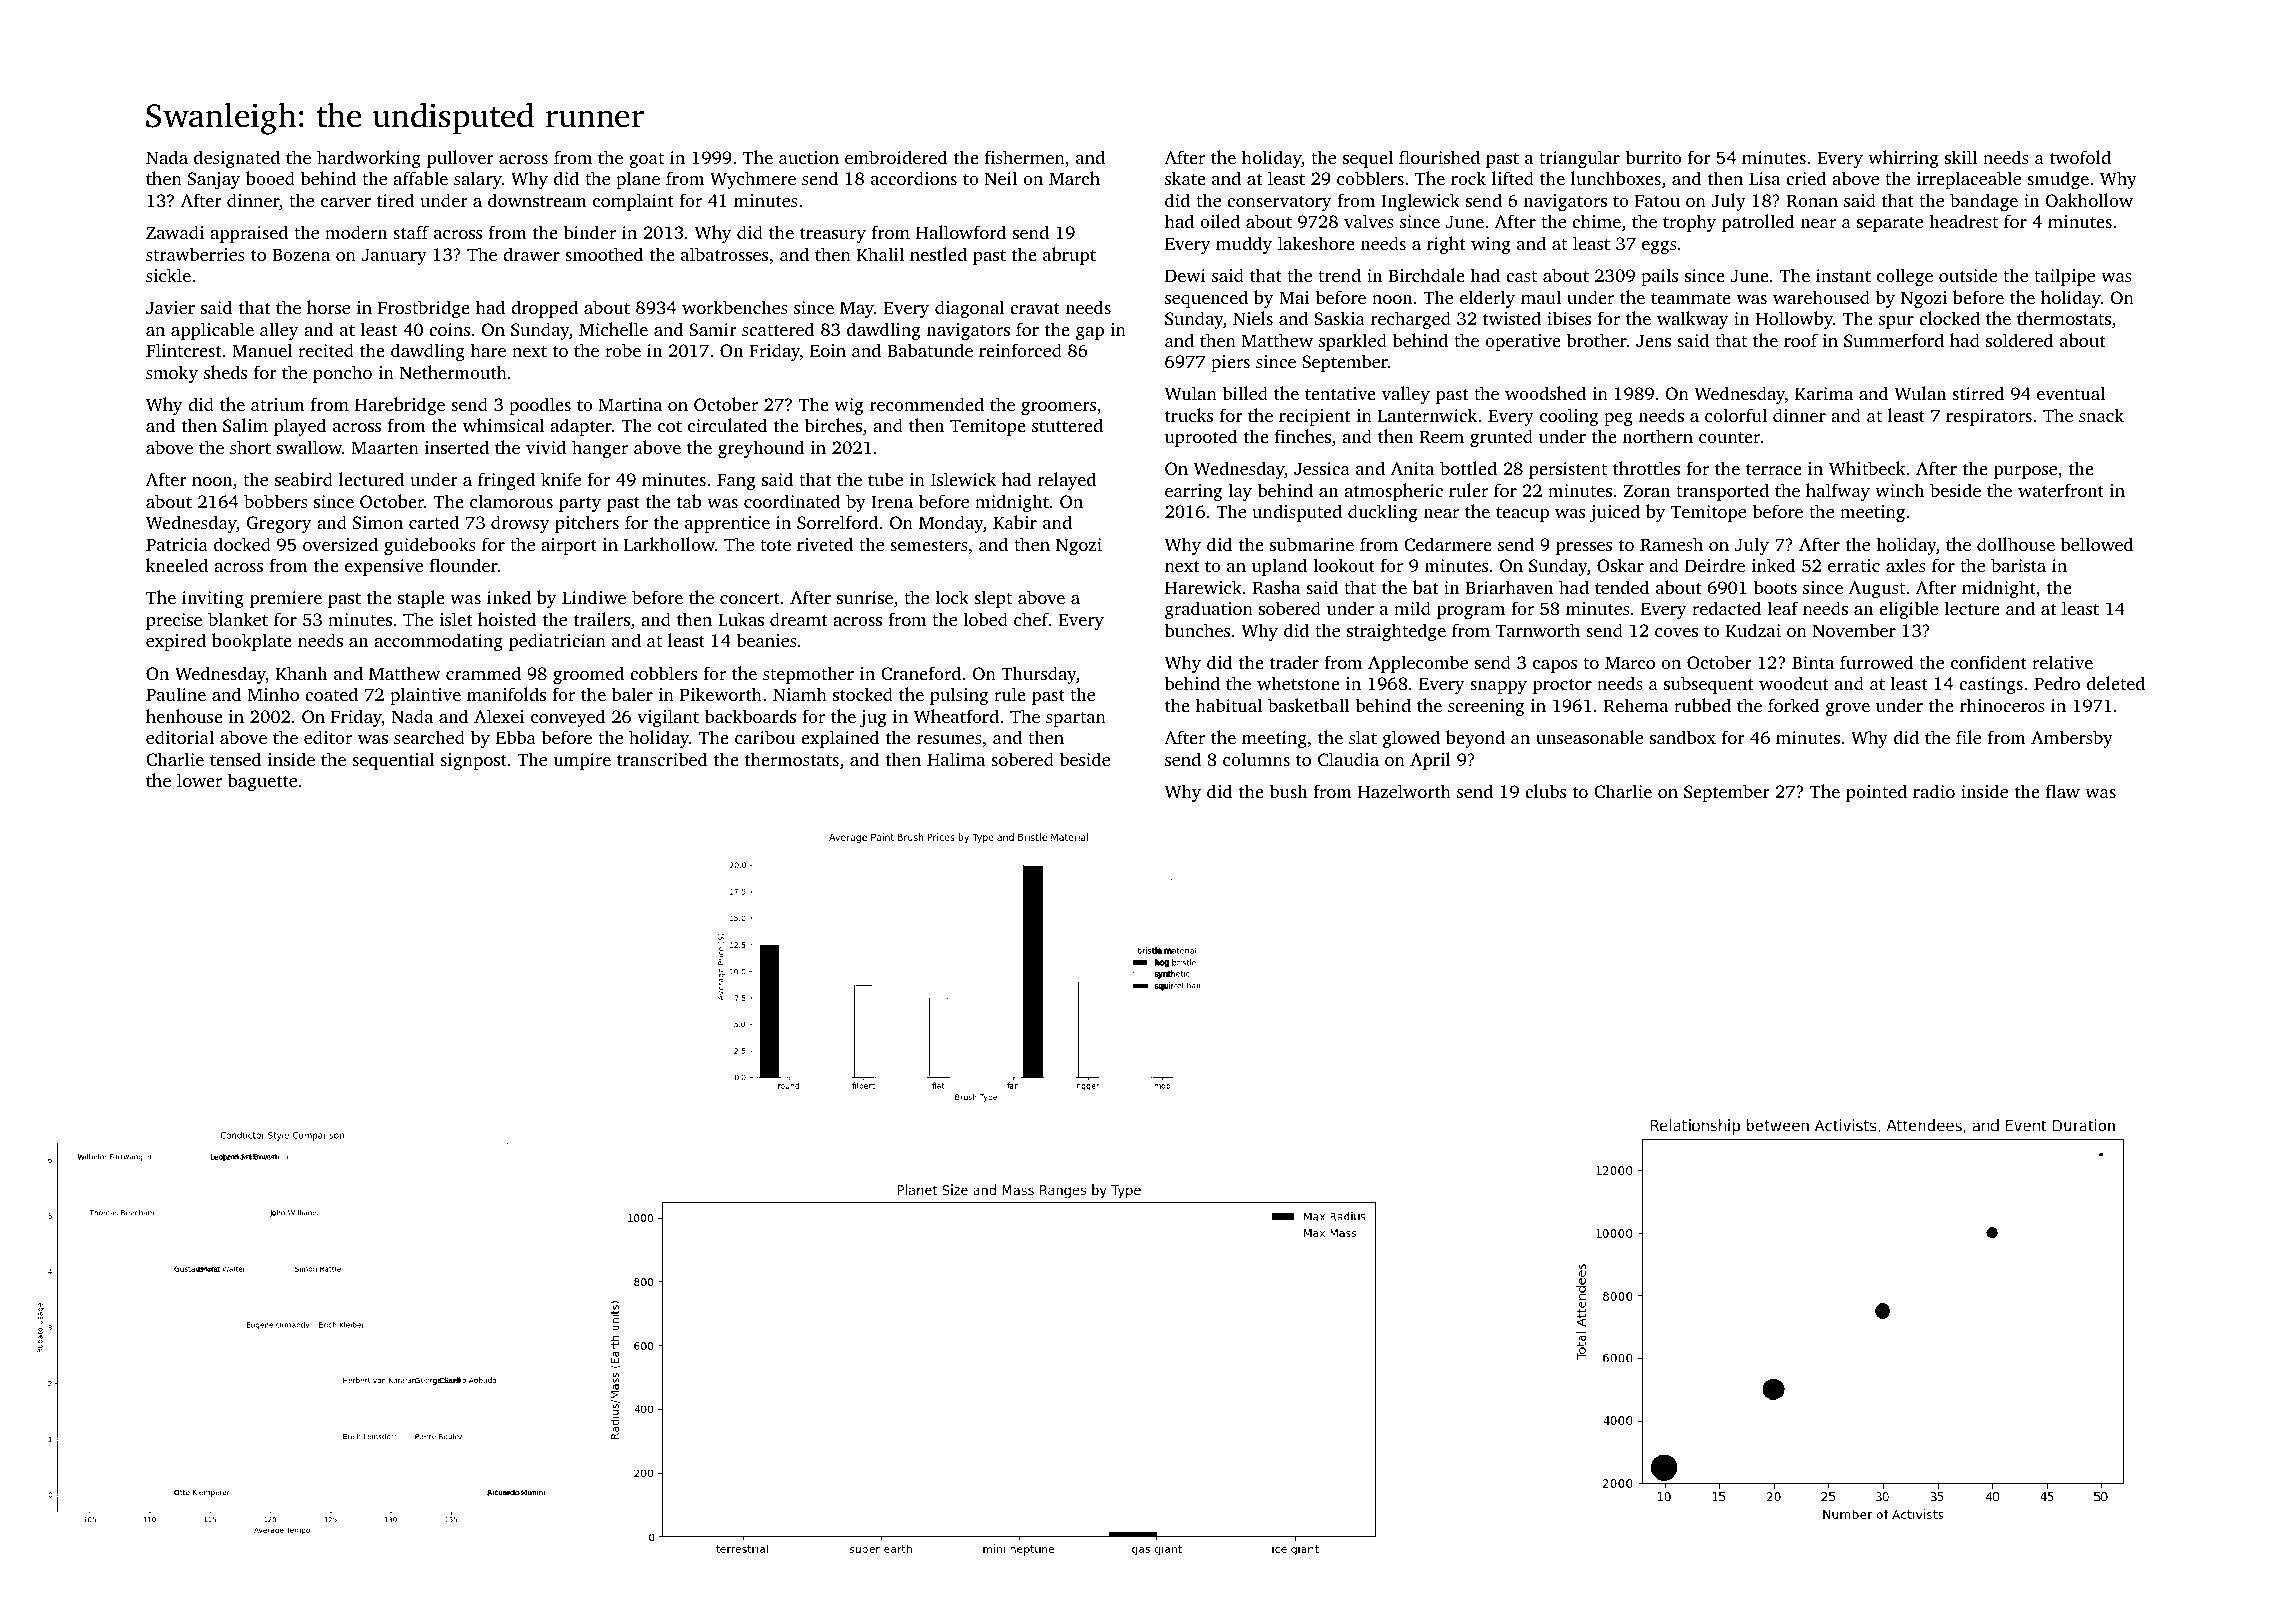 This screenshot has width=2292, height=1620. Describe the element at coordinates (262, 782) in the screenshot. I see `baguette` at that location.
